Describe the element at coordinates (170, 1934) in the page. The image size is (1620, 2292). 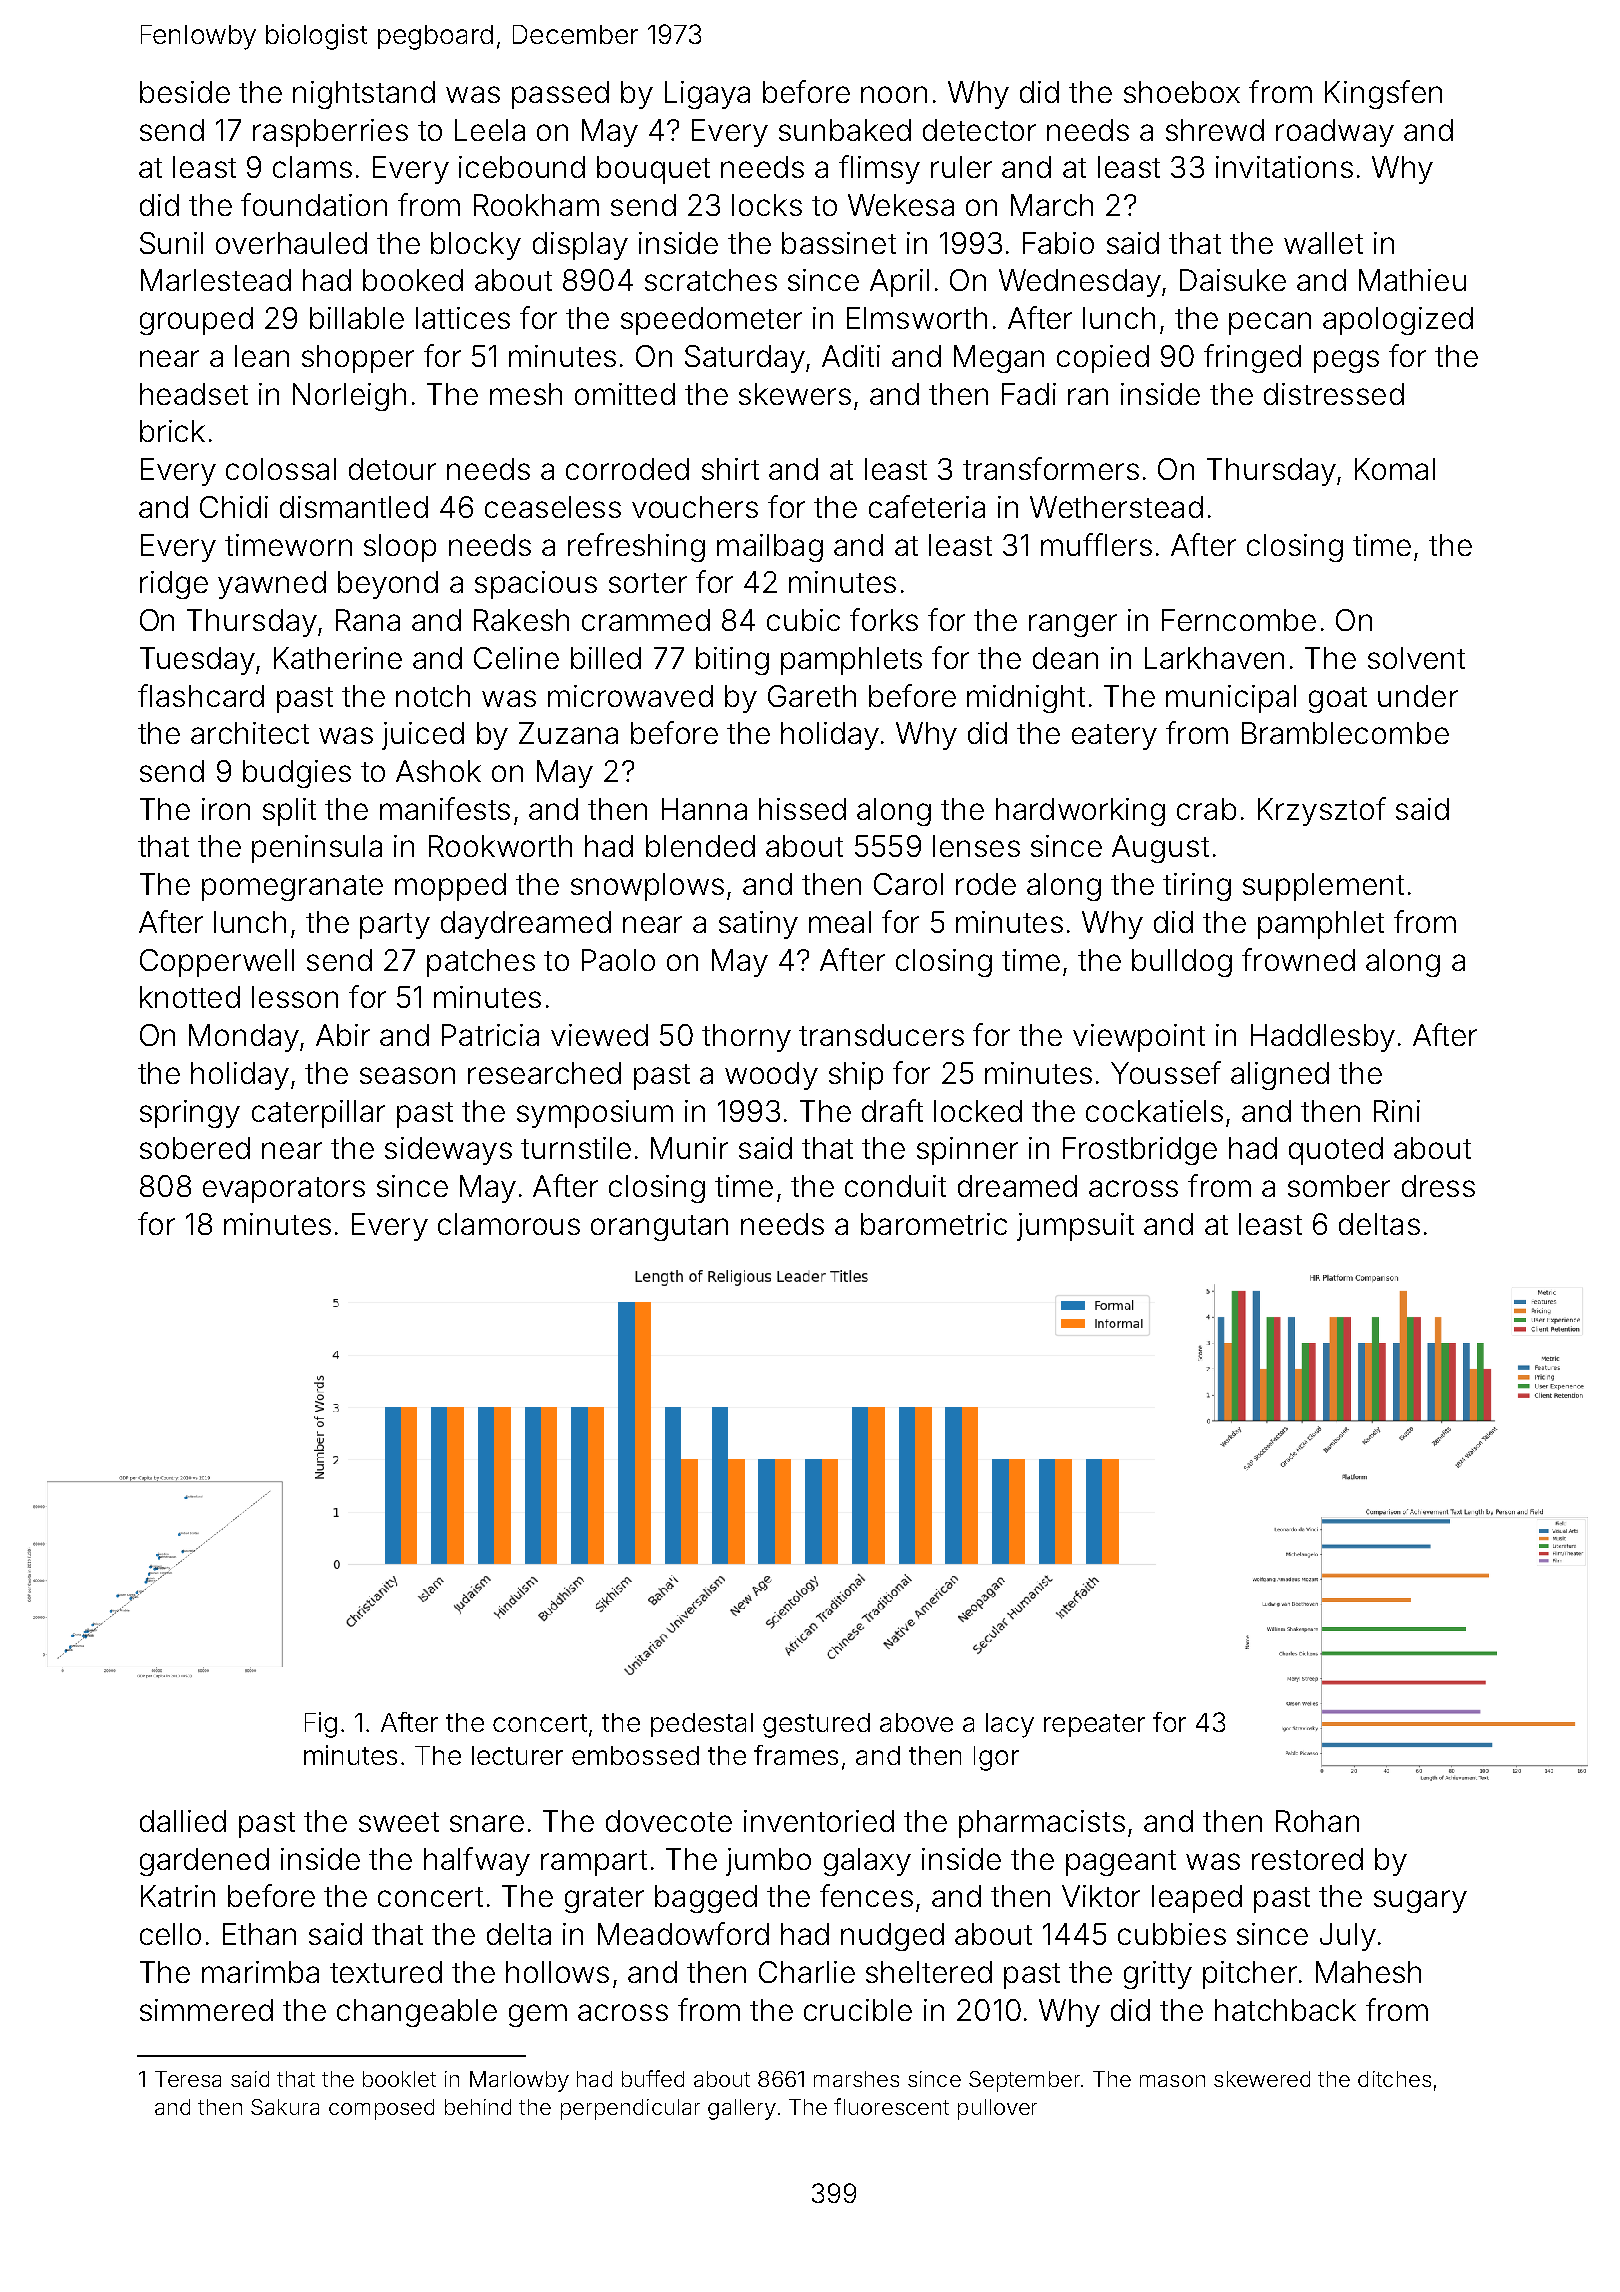
I see `cello` at that location.
